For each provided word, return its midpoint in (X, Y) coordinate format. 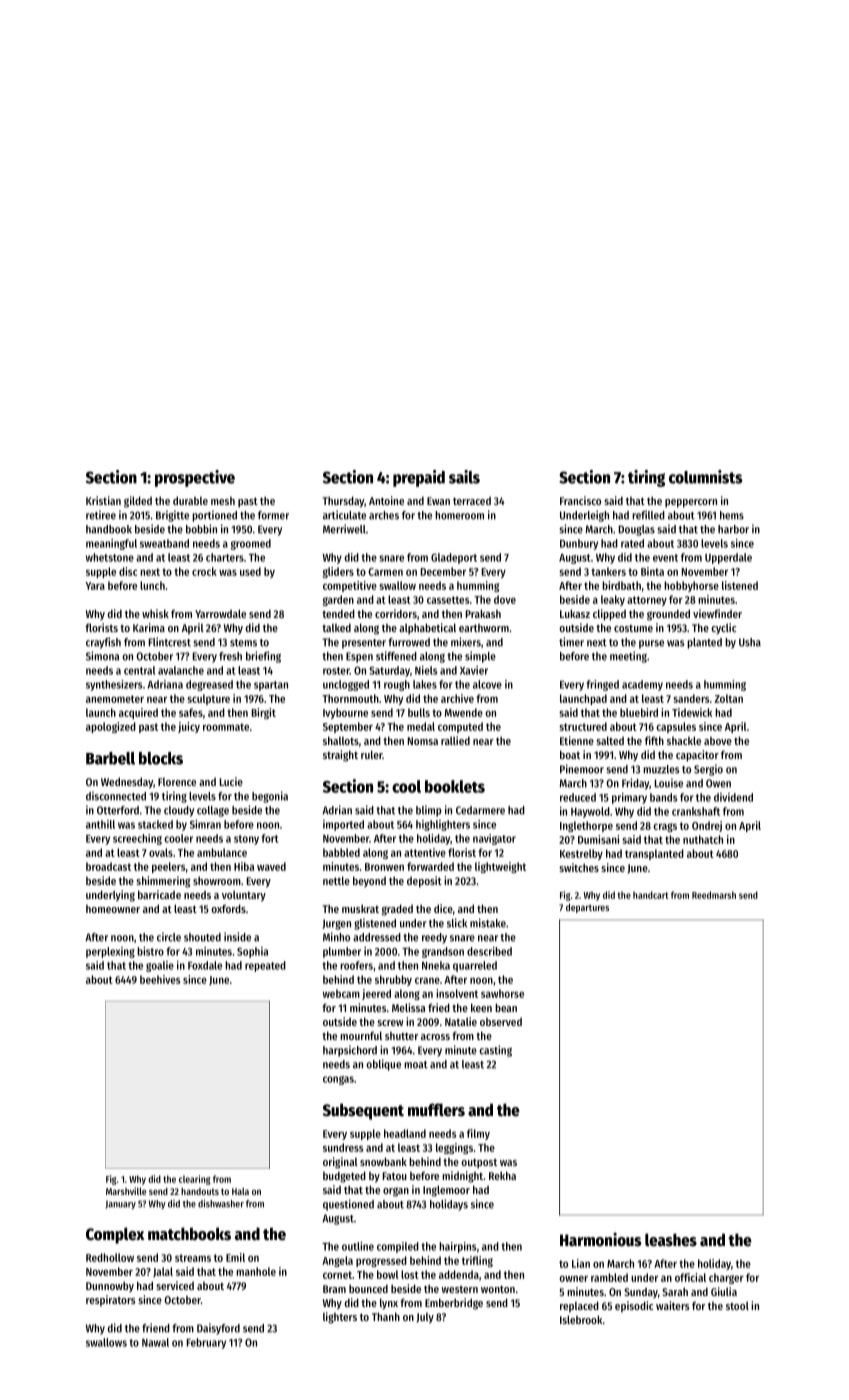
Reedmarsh (714, 895)
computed (460, 727)
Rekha (502, 1175)
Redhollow (110, 1257)
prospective (195, 478)
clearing (195, 1180)
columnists (705, 477)
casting (495, 1051)
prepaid (419, 478)
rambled (609, 1277)
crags (665, 827)
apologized (111, 727)
